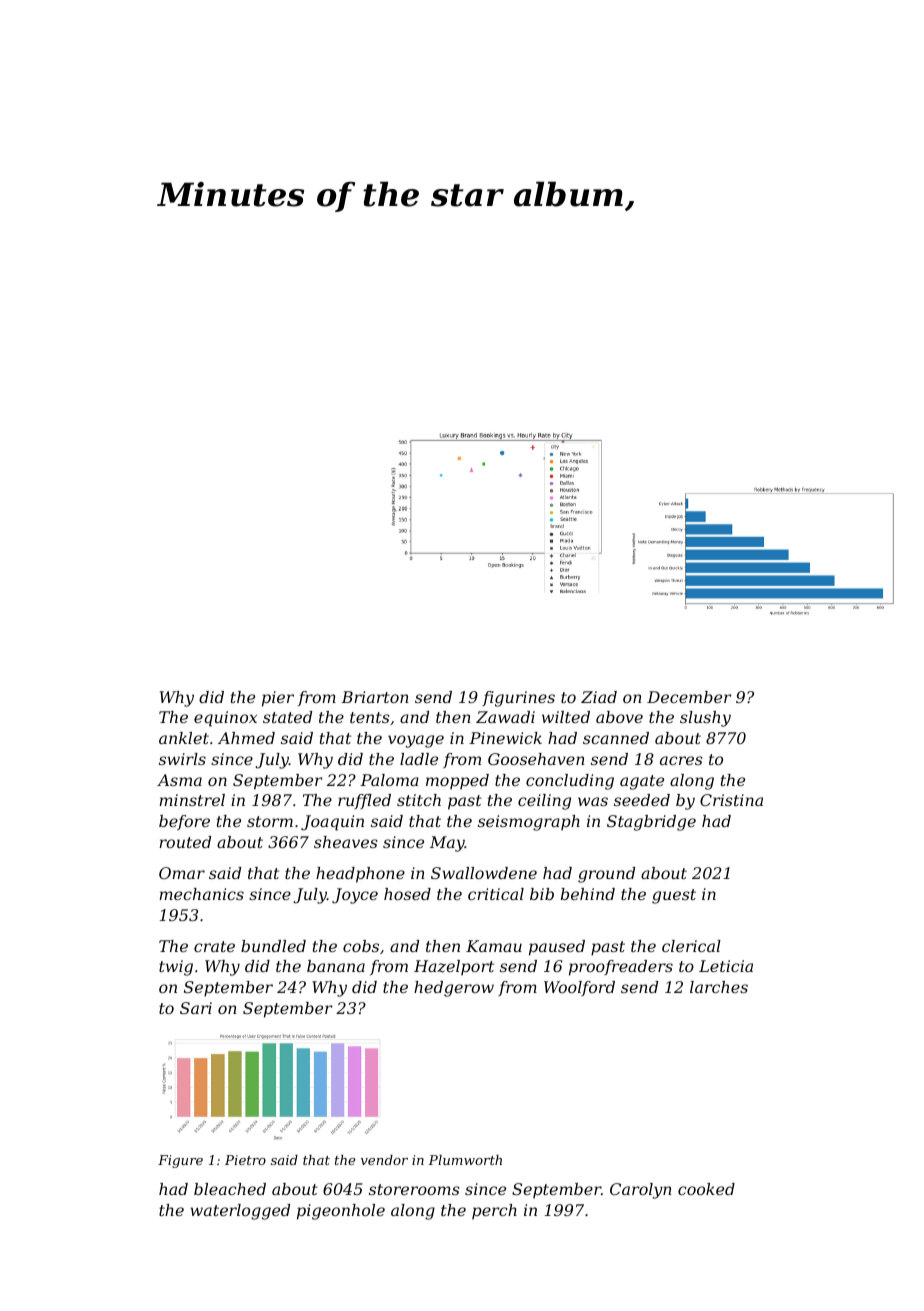  Describe the element at coordinates (245, 1160) in the page. I see `Pietro` at that location.
